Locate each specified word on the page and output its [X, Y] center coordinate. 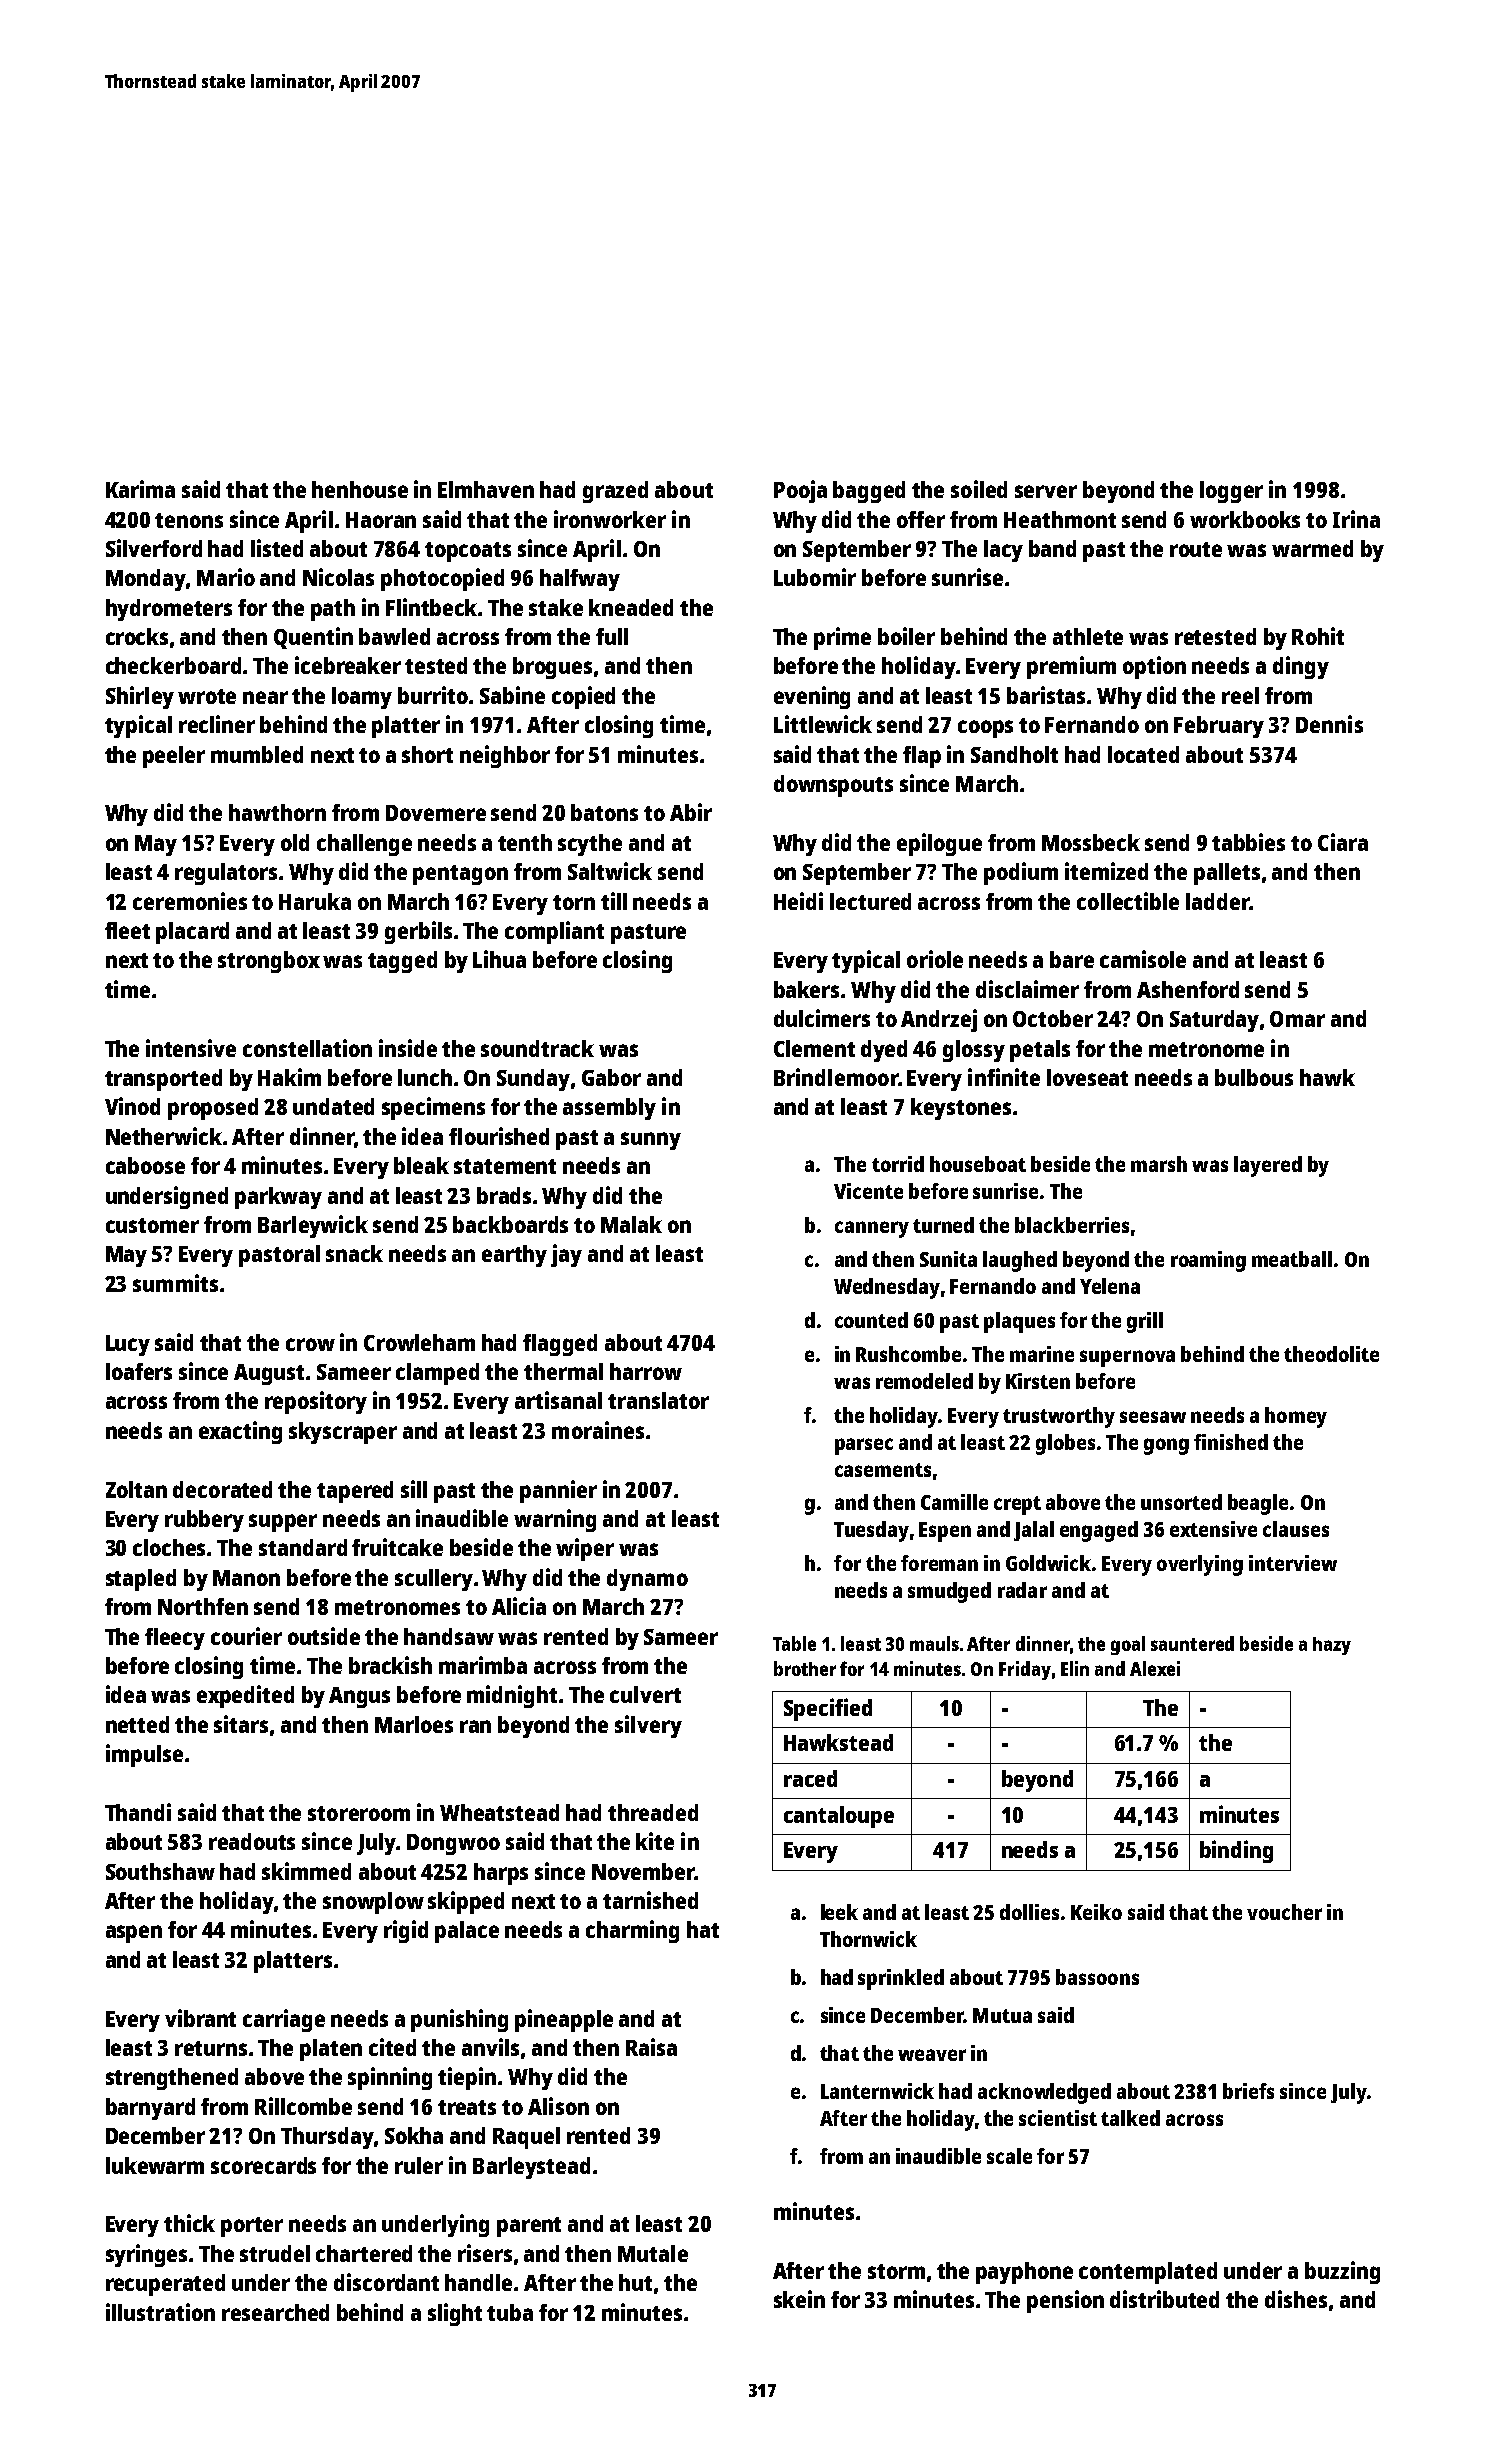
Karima [140, 489]
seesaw [1153, 1417]
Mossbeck [1091, 842]
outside [324, 1636]
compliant [554, 932]
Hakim [289, 1077]
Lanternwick [877, 2091]
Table [794, 1643]
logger [1231, 492]
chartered [364, 2253]
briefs [1248, 2091]
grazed [615, 492]
